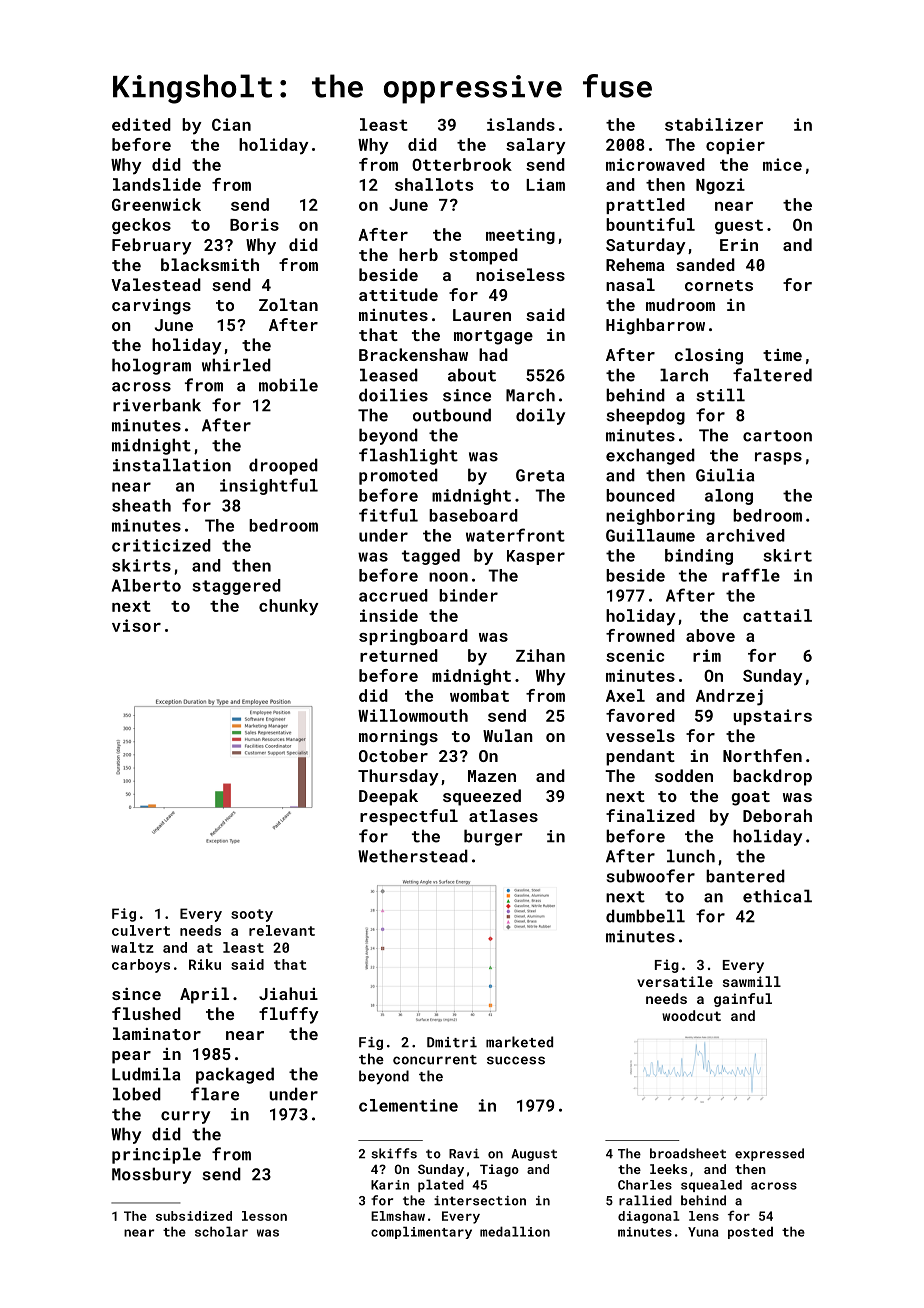 The image size is (924, 1308). What do you see at coordinates (519, 1042) in the image?
I see `marketed` at bounding box center [519, 1042].
